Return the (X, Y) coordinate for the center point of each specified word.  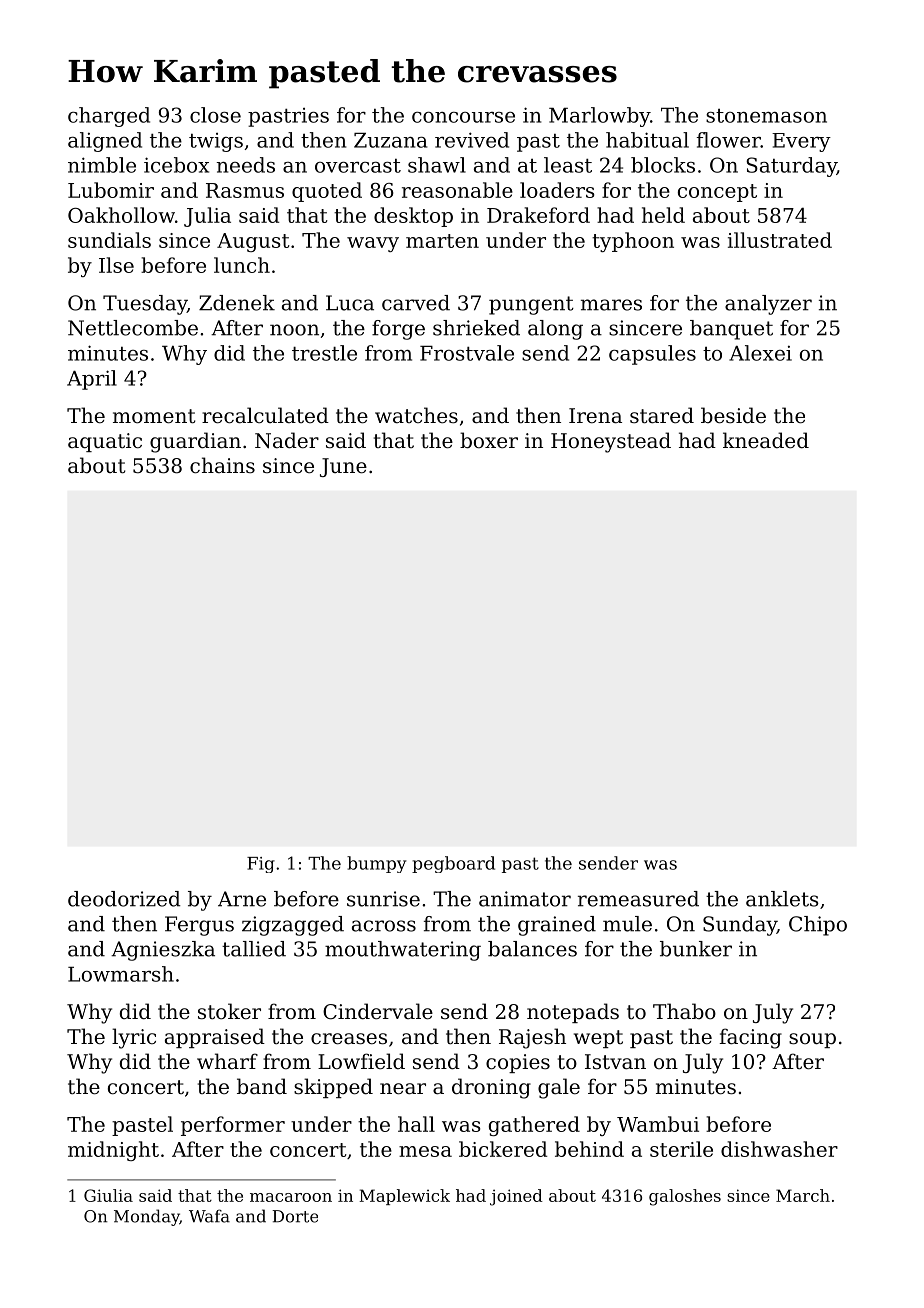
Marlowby (599, 117)
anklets (782, 899)
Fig (261, 865)
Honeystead (611, 442)
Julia (207, 217)
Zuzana (390, 140)
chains (222, 465)
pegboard (453, 864)
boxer (489, 440)
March (803, 1195)
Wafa (209, 1216)
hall (416, 1124)
